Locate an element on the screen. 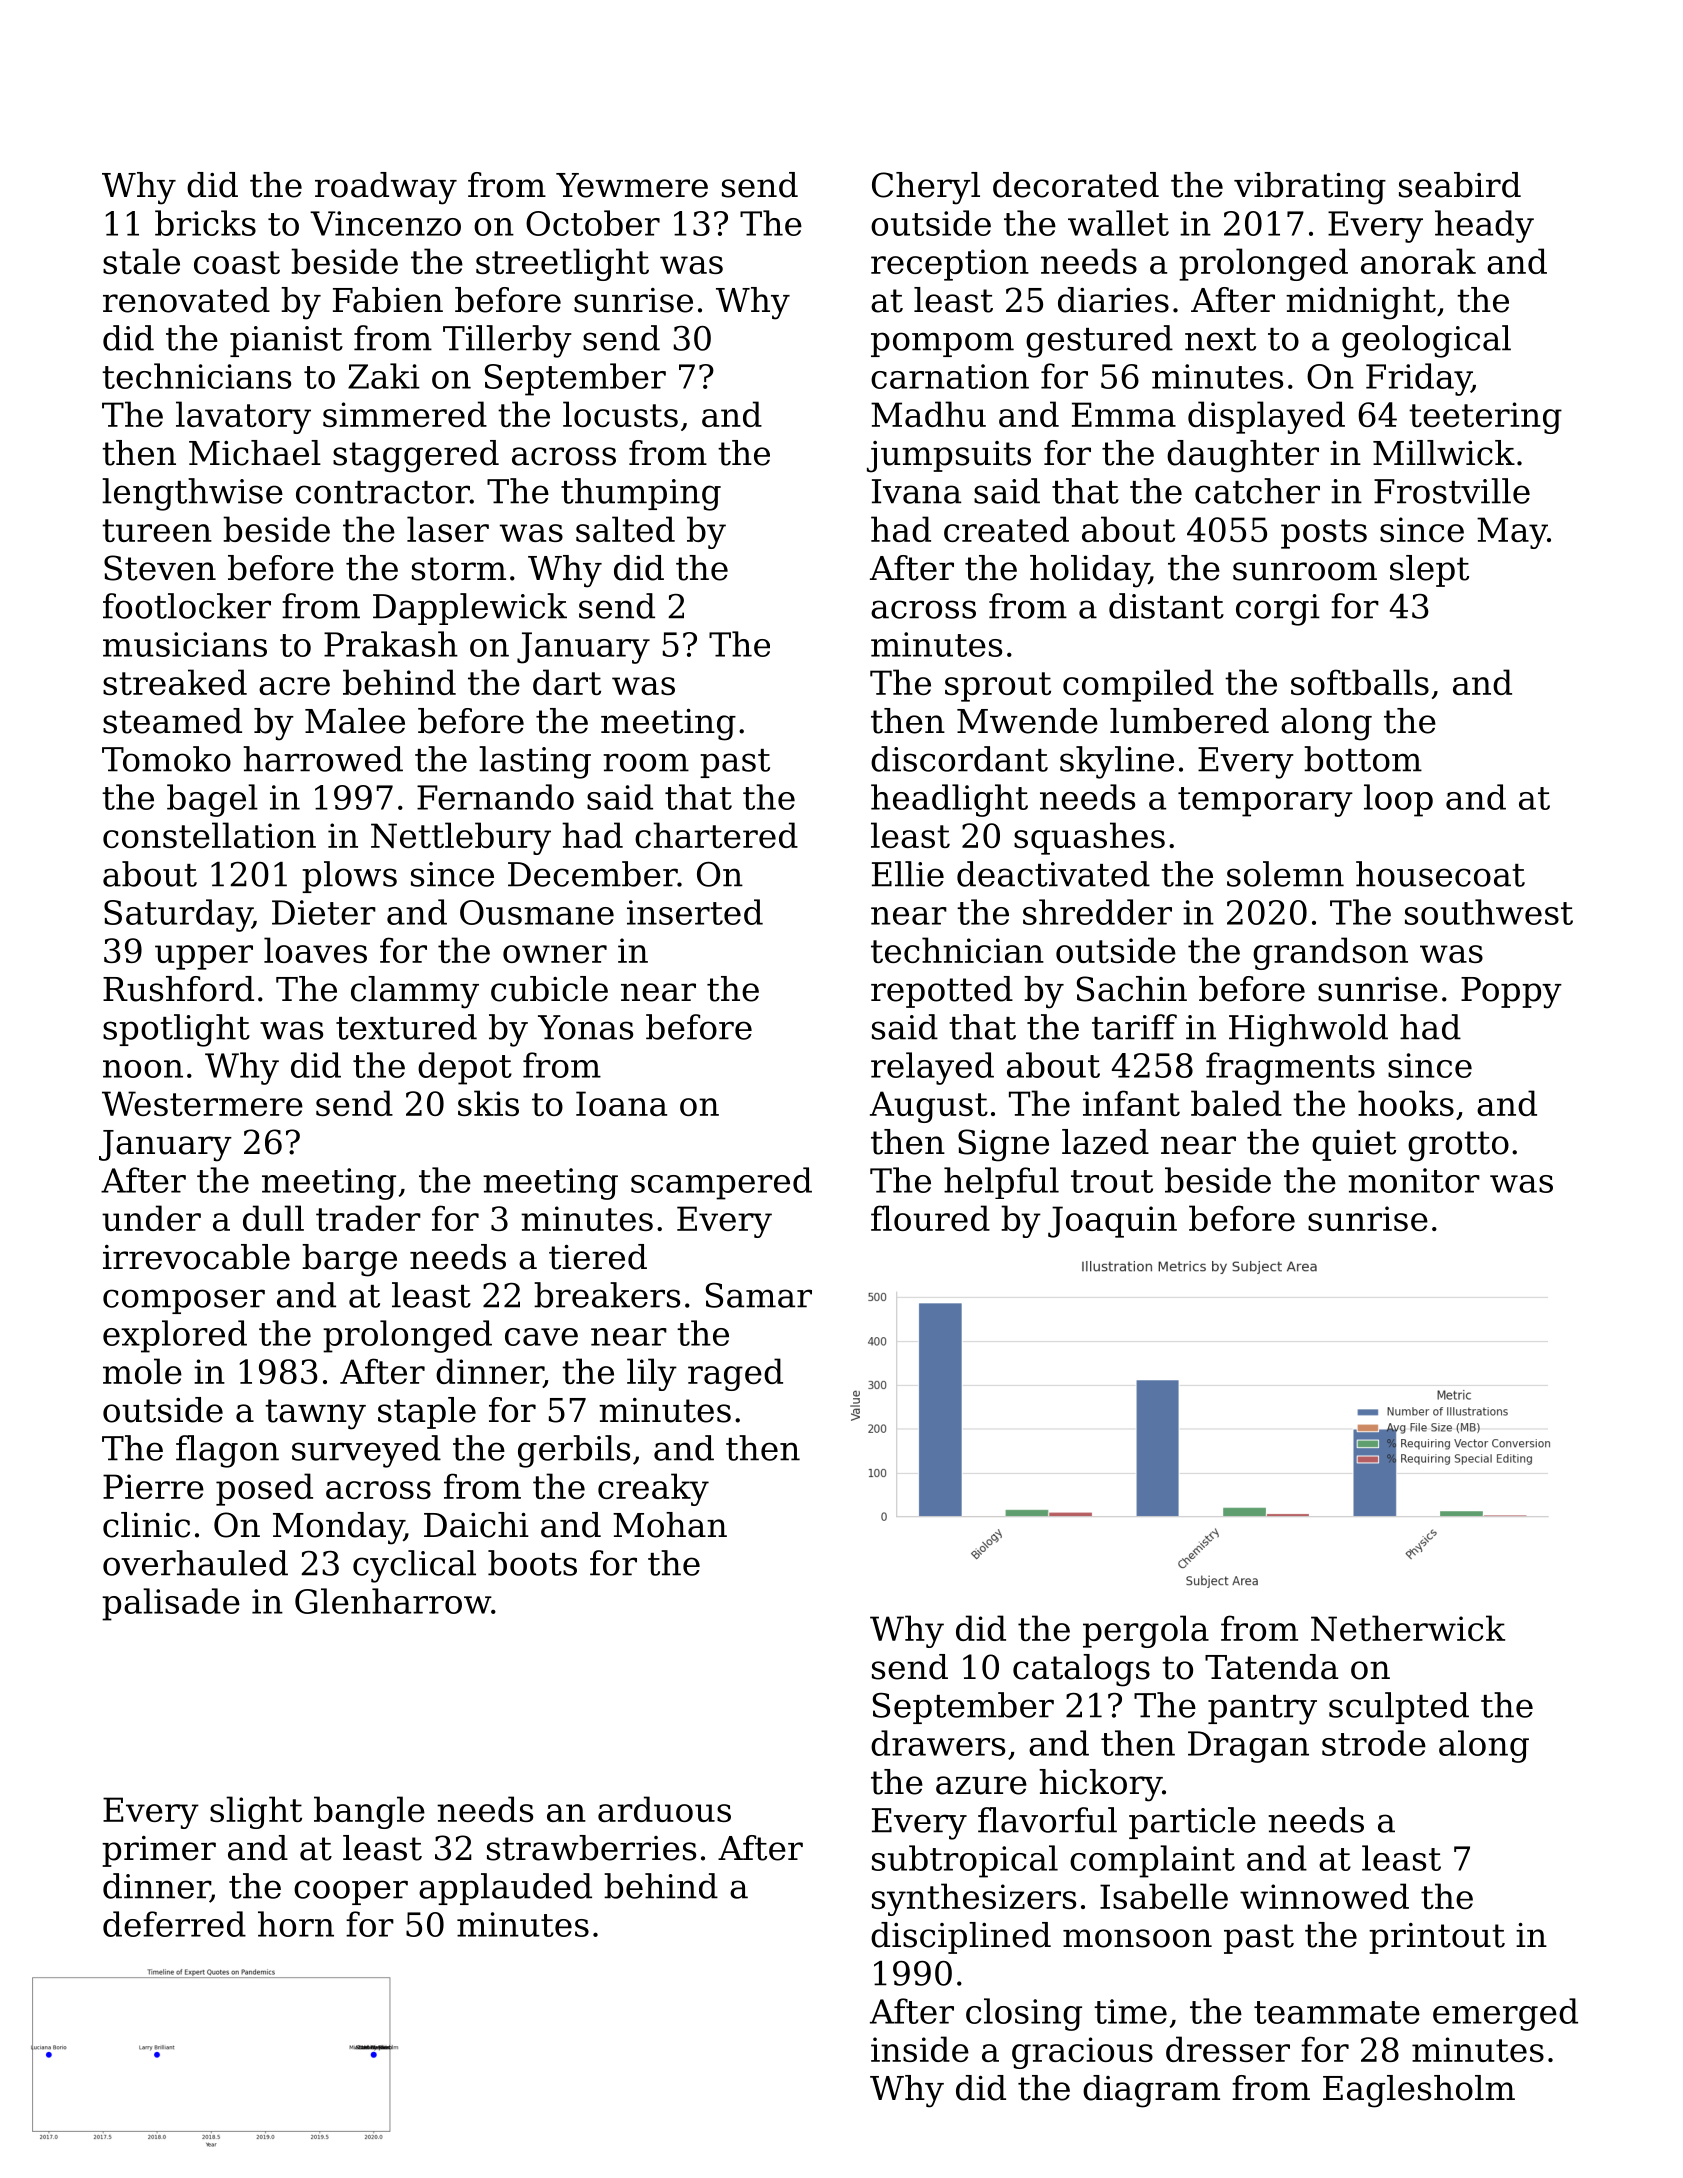 The width and height of the screenshot is (1683, 2178). temporary is located at coordinates (1265, 802).
